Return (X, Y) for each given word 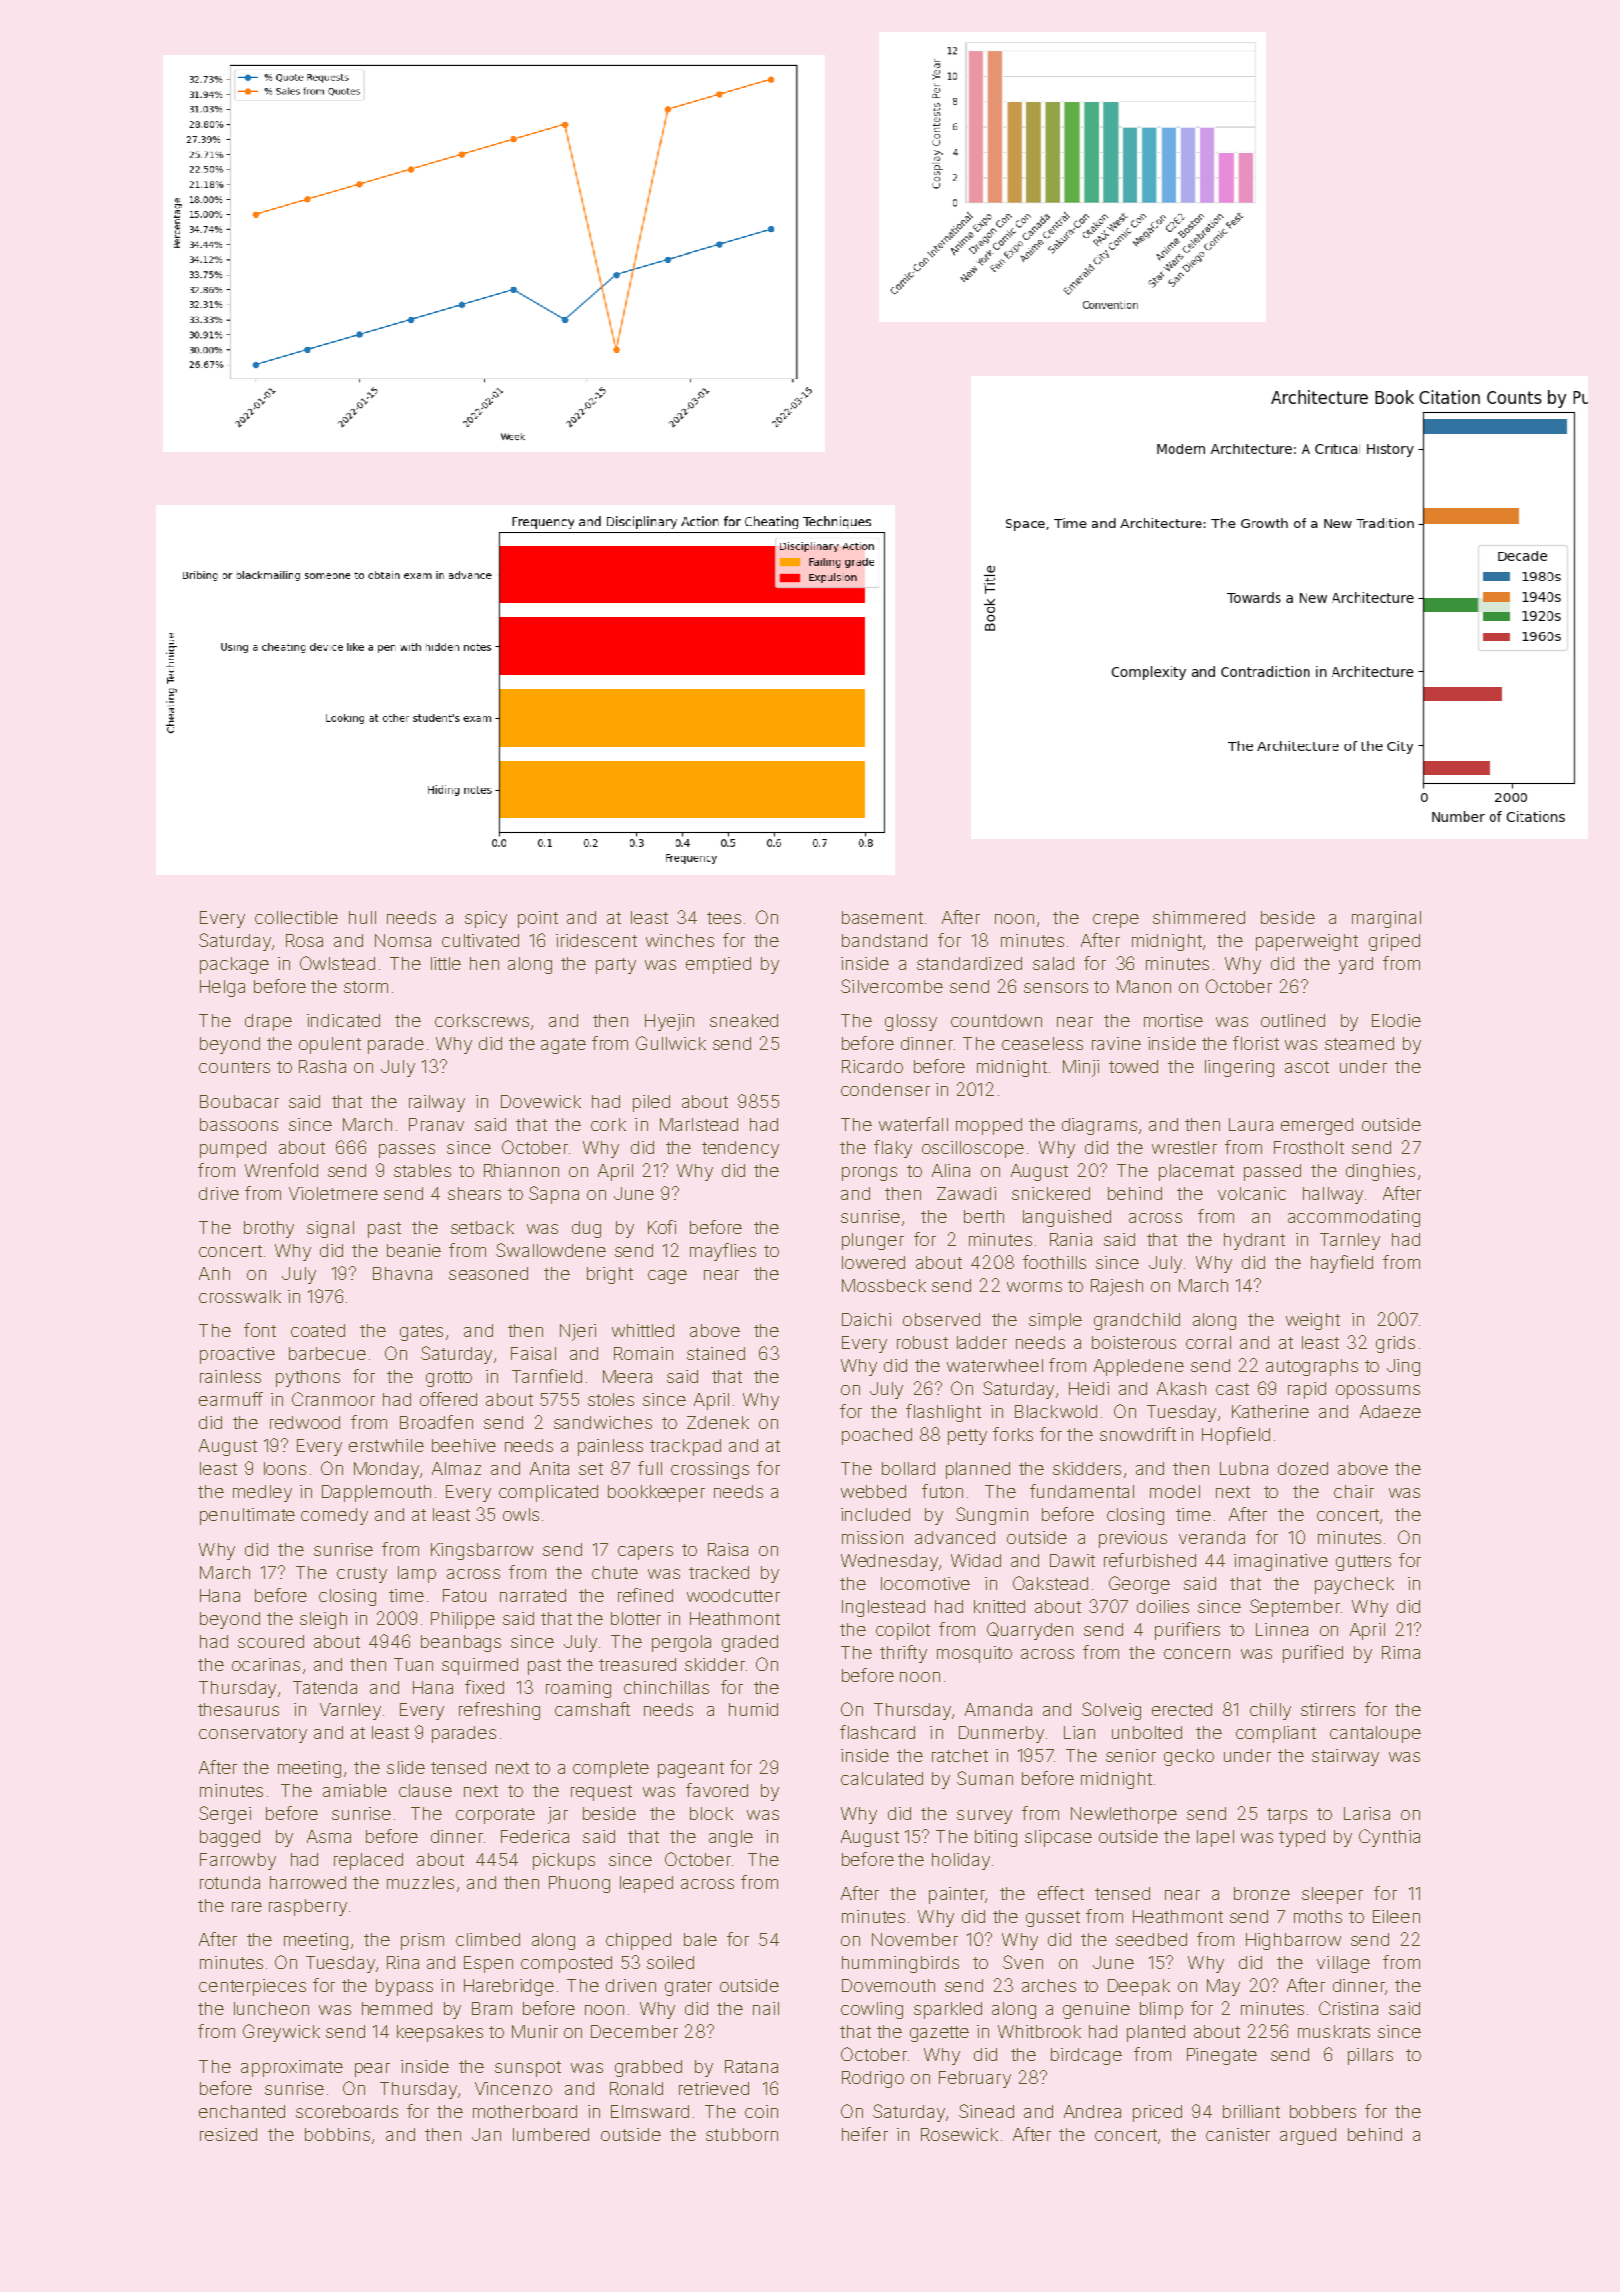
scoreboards (347, 2111)
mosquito (974, 1654)
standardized (969, 963)
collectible (296, 917)
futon (942, 1491)
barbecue (327, 1353)
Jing (1403, 1367)
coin (761, 2111)
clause (425, 1790)
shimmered (1199, 917)
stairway (1345, 1757)
